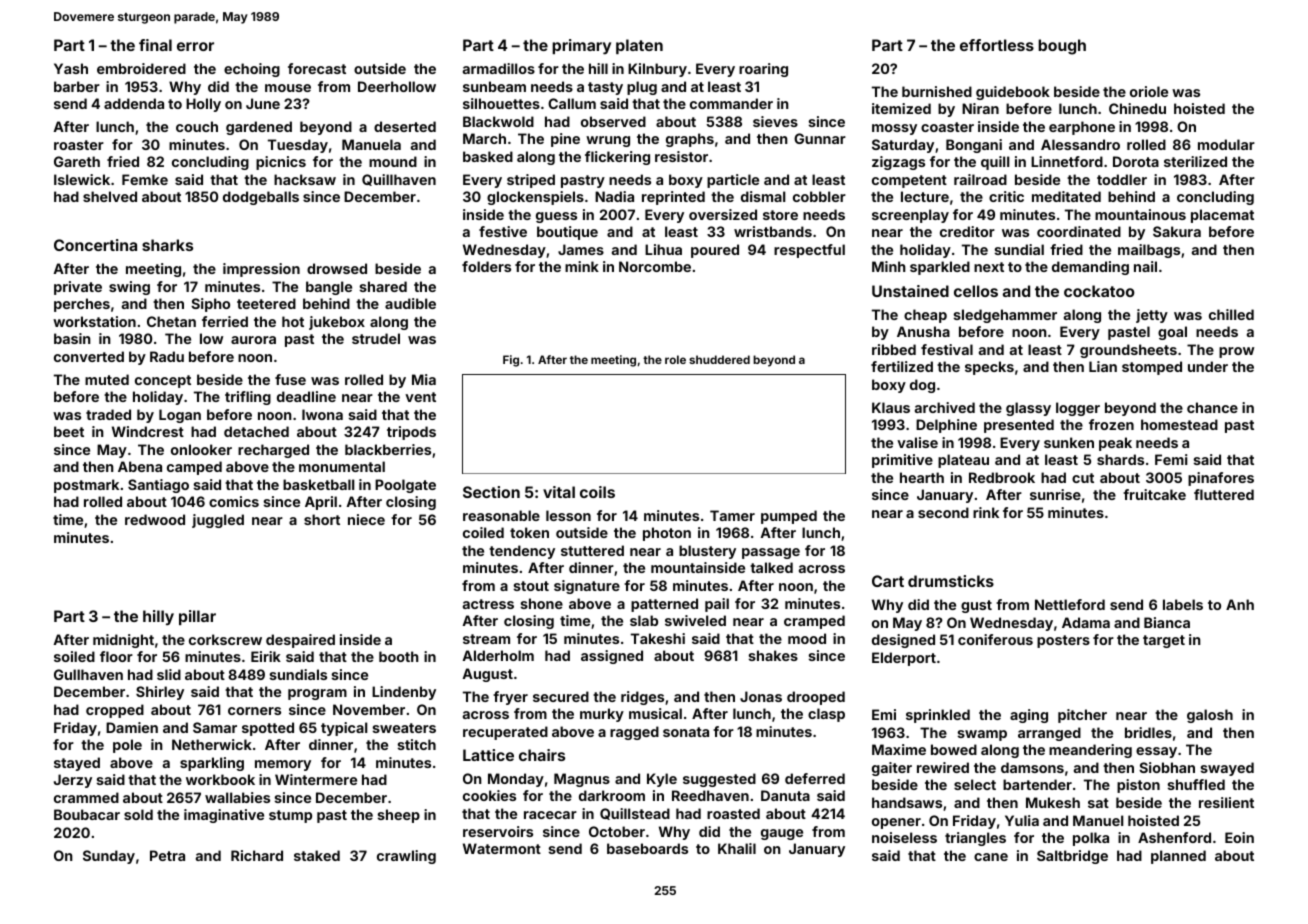  I want to click on June, so click(263, 103).
